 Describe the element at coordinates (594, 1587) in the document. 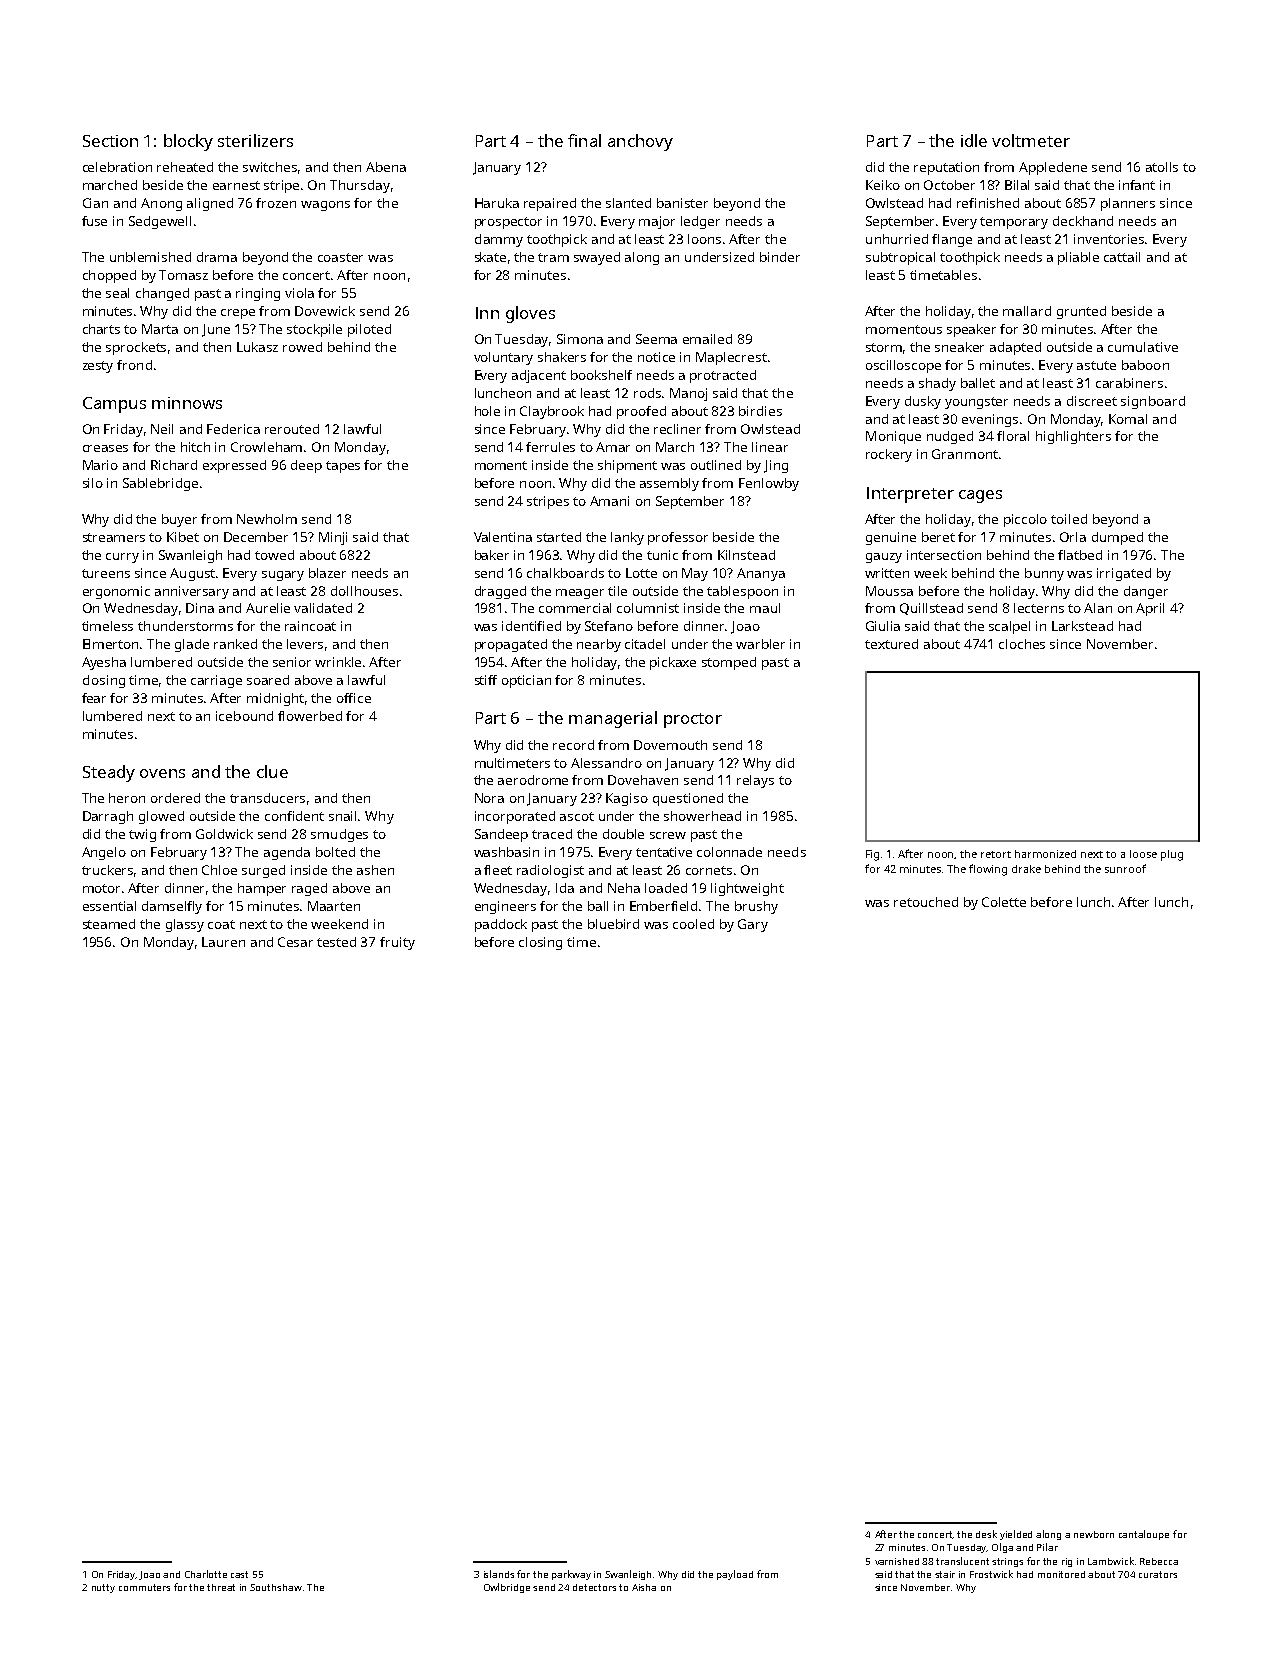

I see `detectors` at that location.
